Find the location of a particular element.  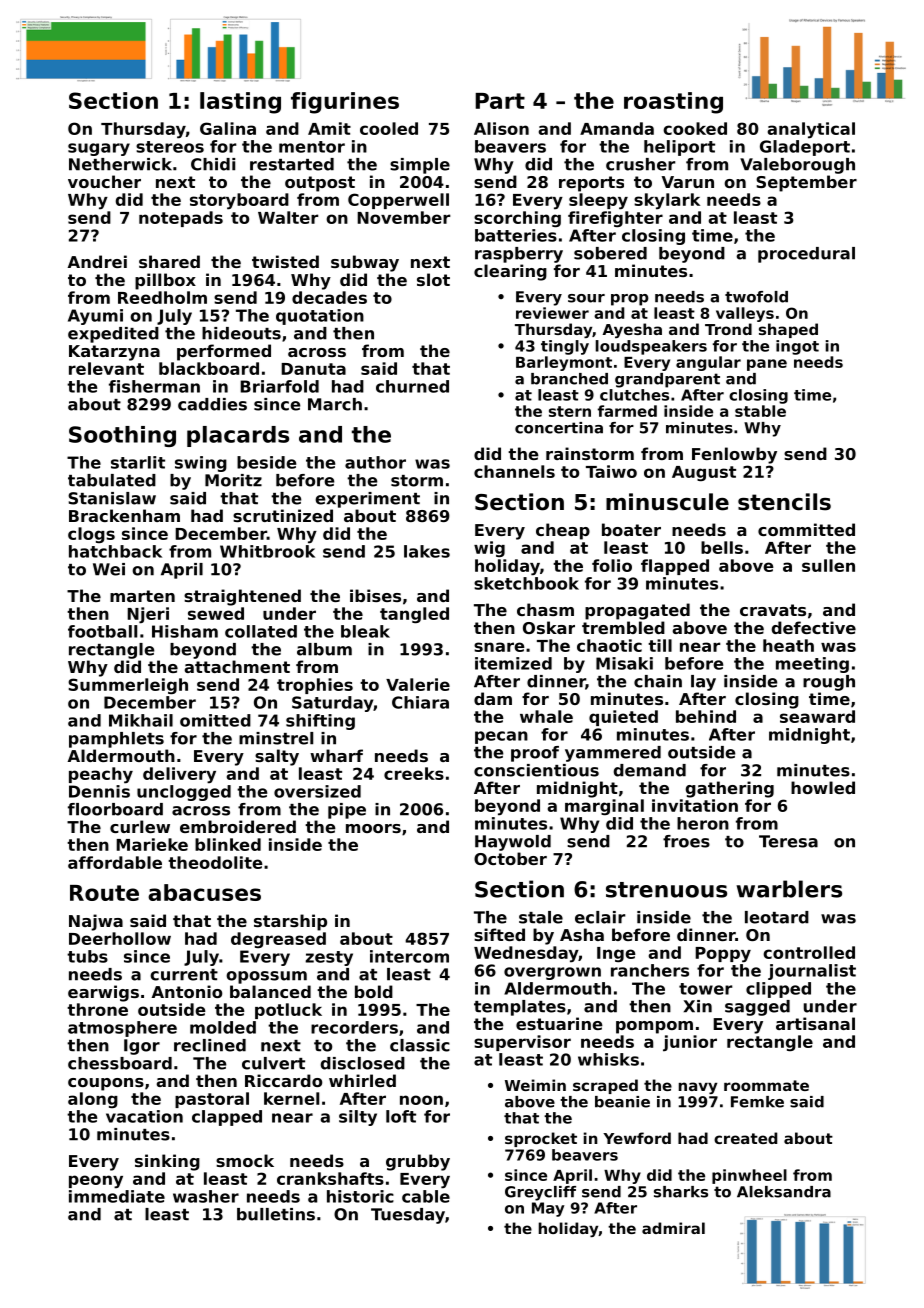

Ayumi is located at coordinates (95, 317).
